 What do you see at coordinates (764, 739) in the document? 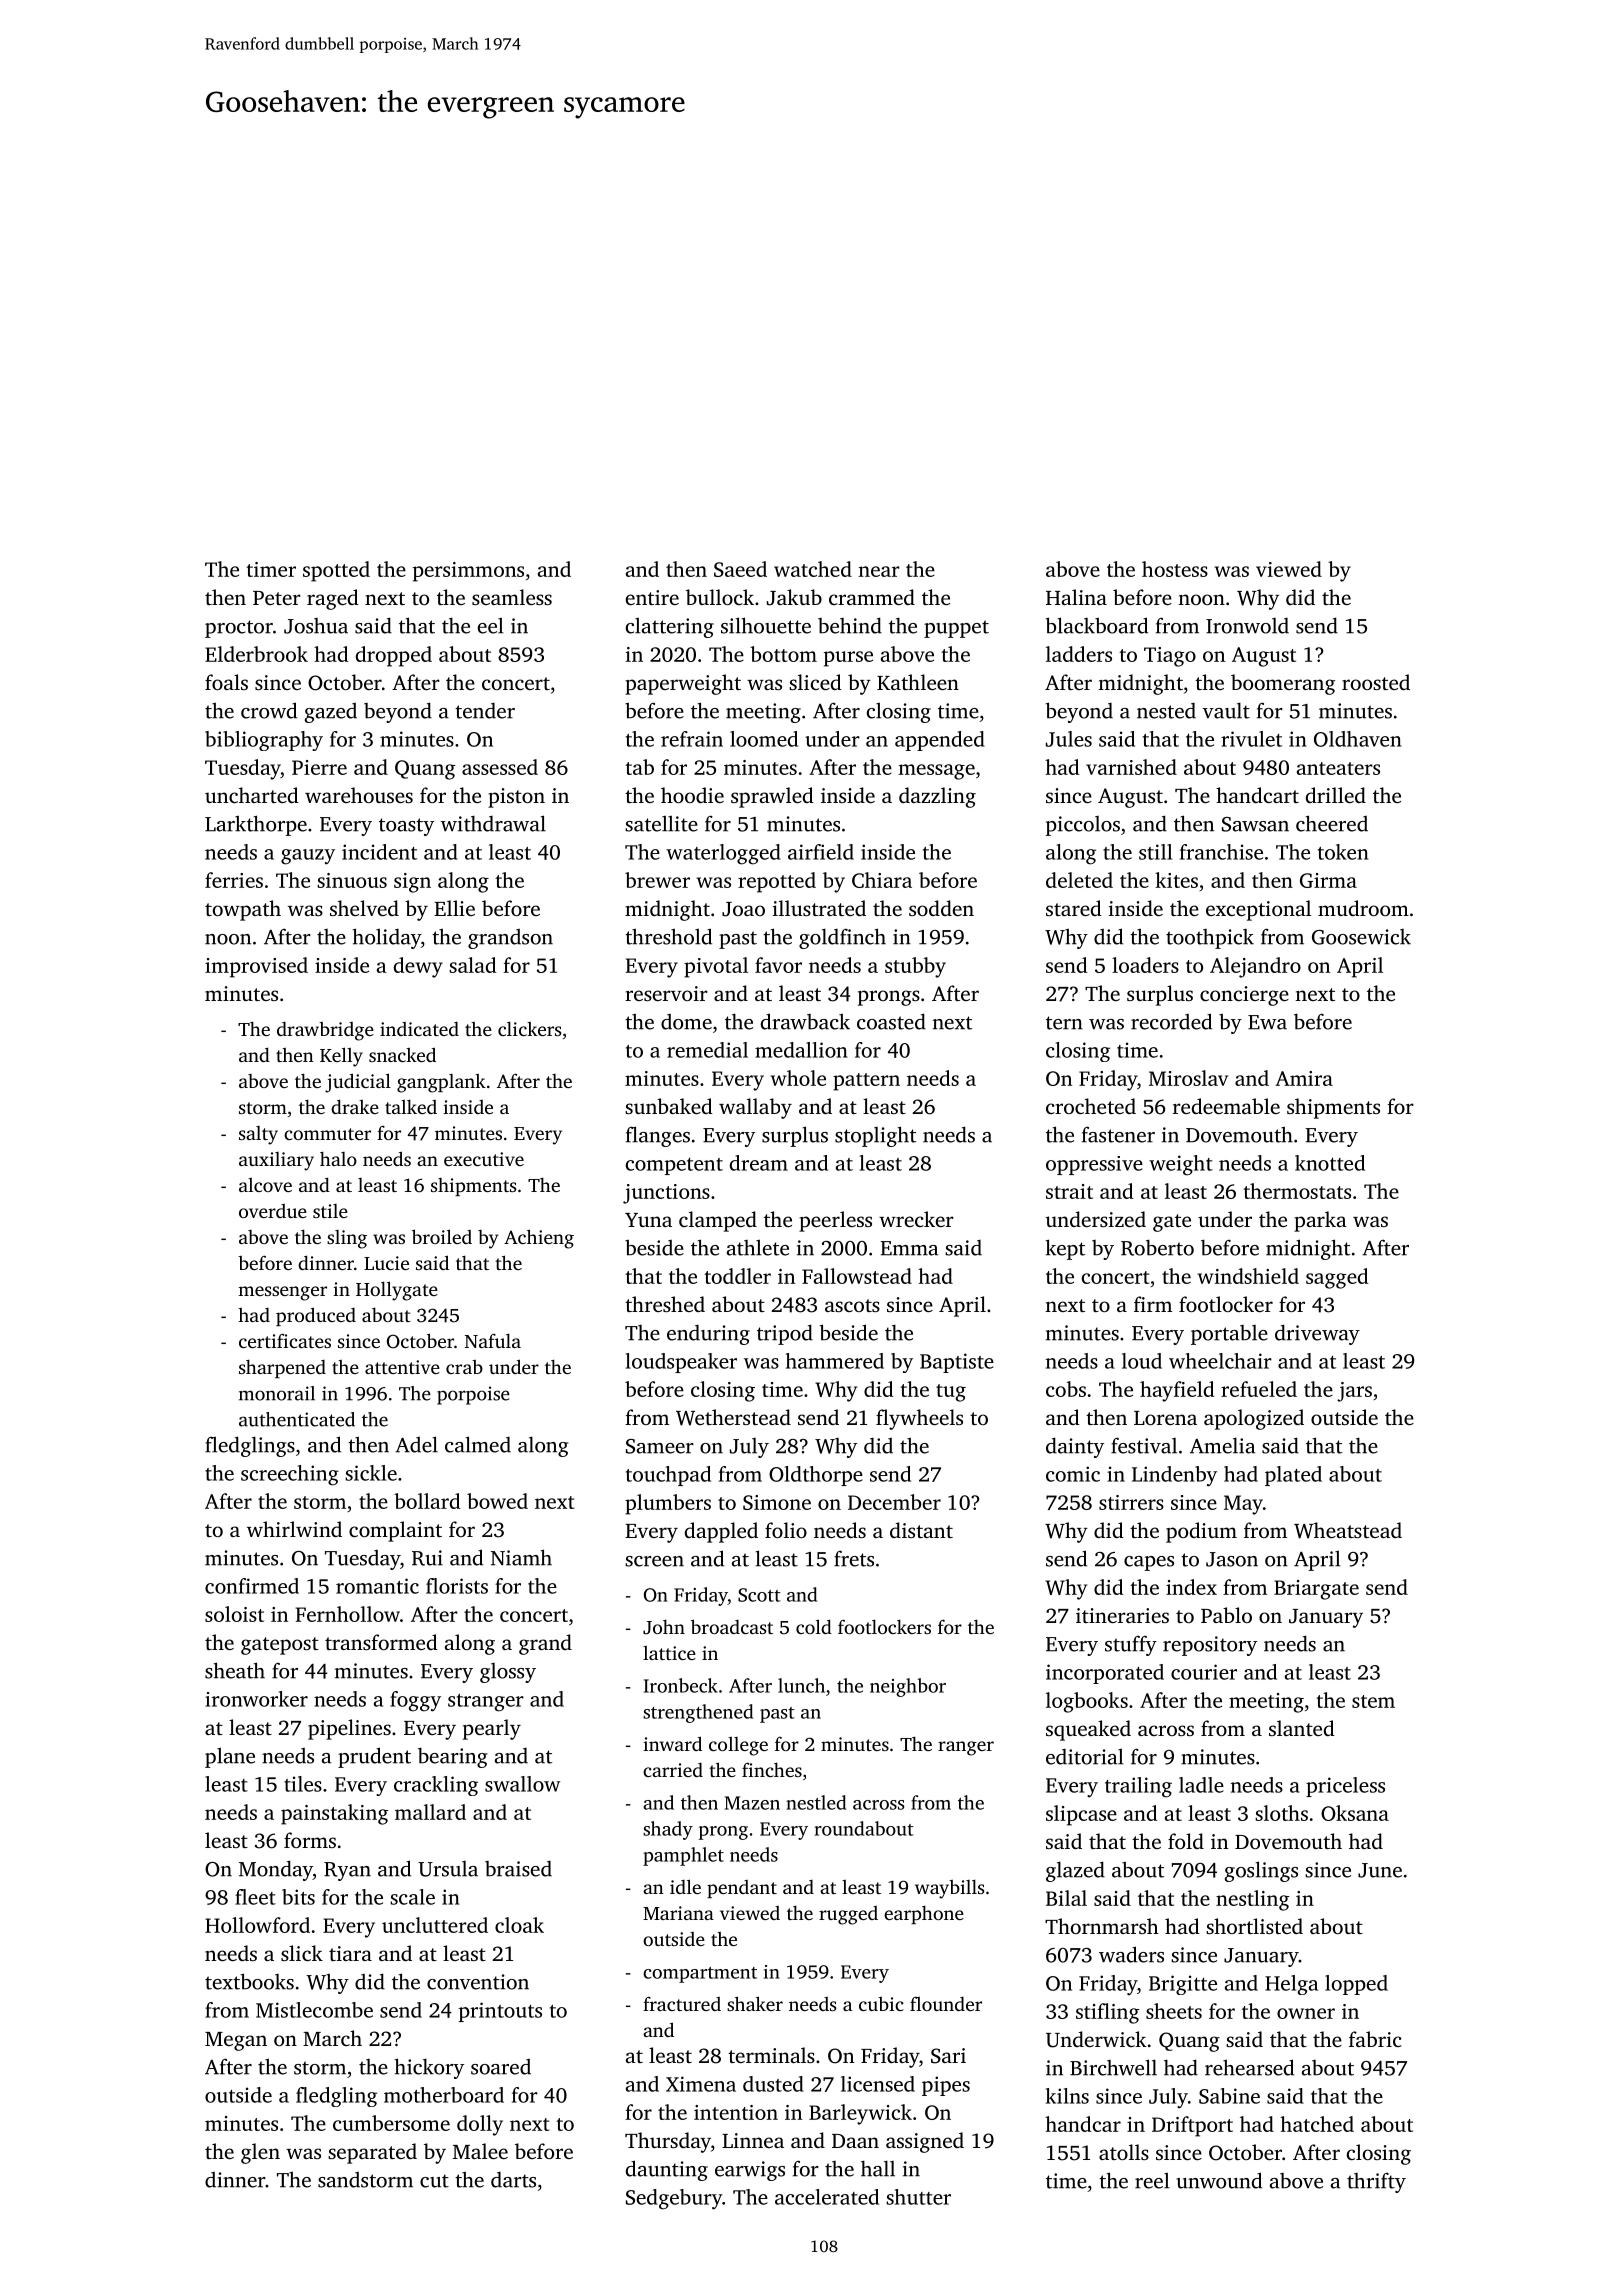
I see `loomed` at bounding box center [764, 739].
